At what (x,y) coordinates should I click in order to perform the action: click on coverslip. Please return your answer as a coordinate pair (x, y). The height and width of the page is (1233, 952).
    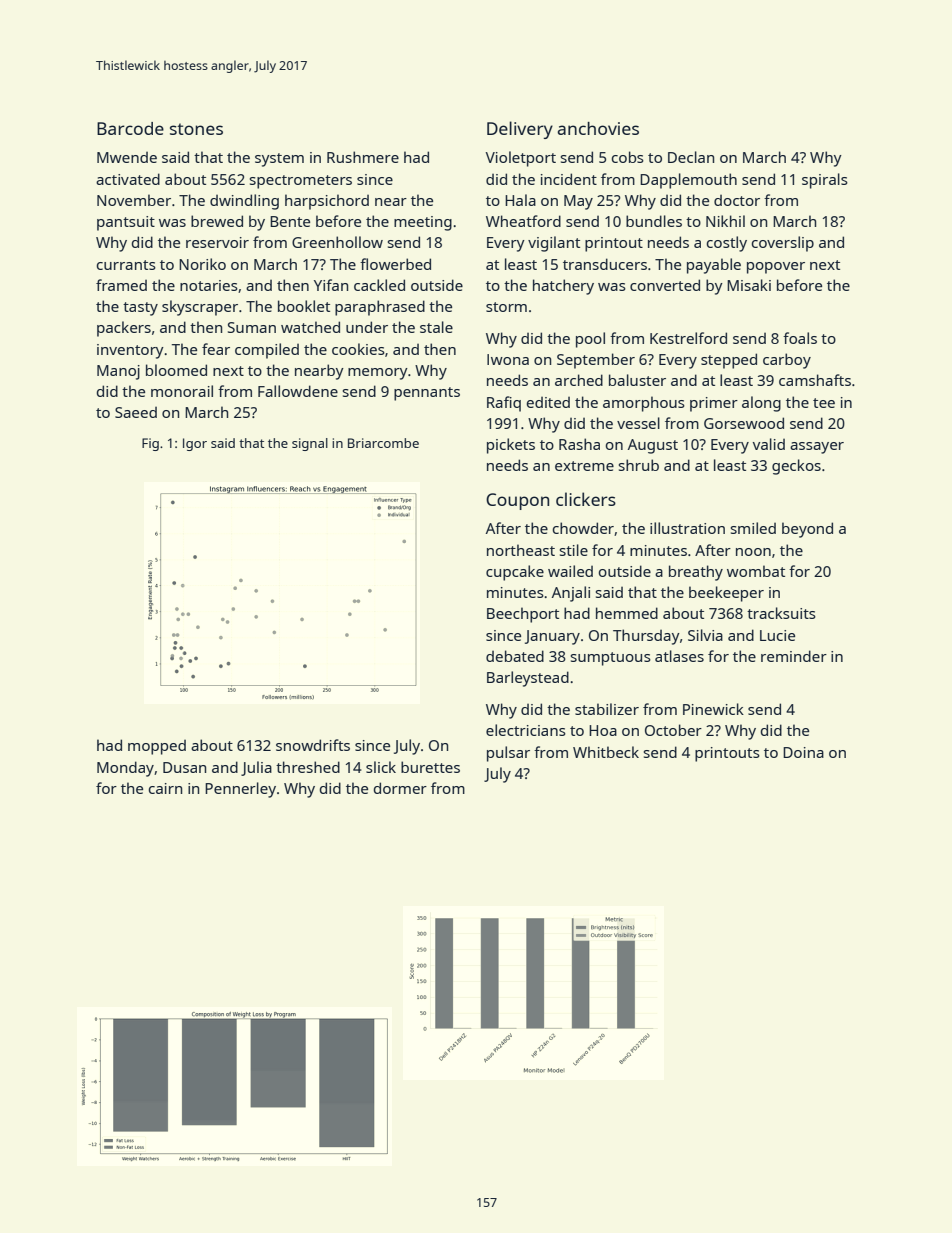
    Looking at the image, I should click on (783, 244).
